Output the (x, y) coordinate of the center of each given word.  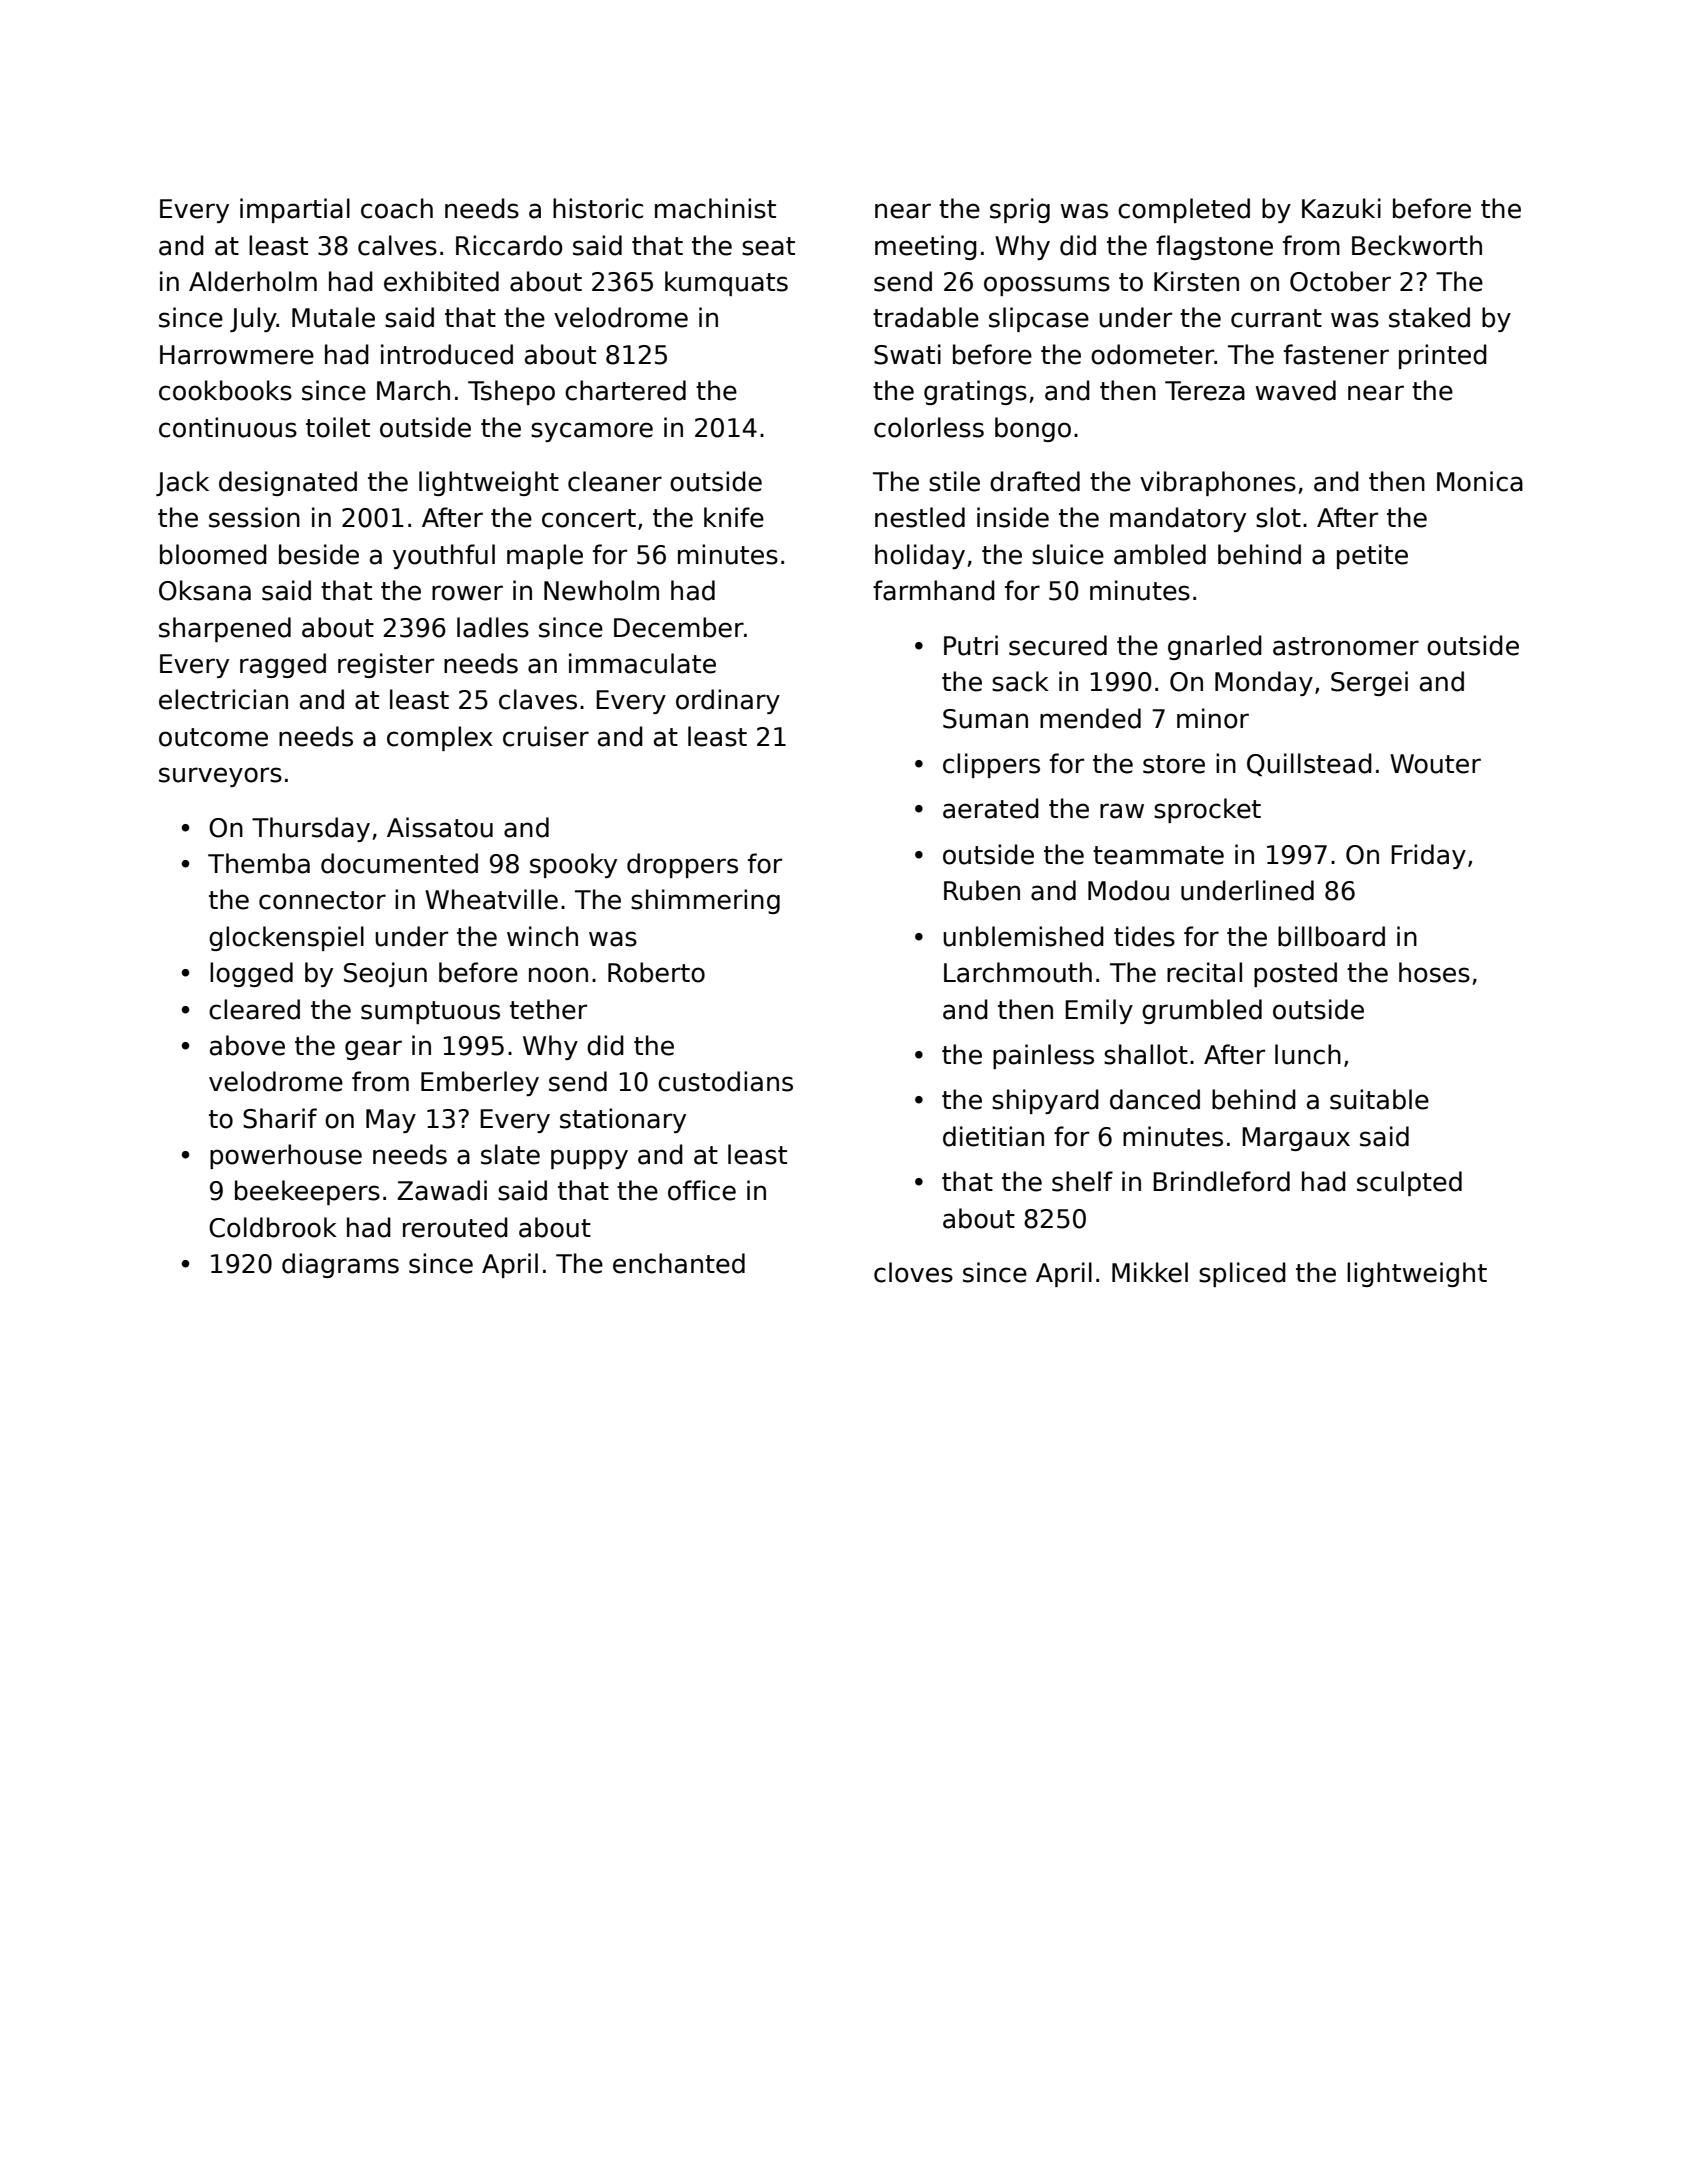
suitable (1379, 1099)
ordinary (728, 701)
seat (768, 246)
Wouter (1435, 764)
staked (1429, 317)
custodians (725, 1081)
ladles (493, 627)
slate (510, 1154)
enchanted (679, 1263)
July (253, 319)
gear (373, 1050)
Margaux (1296, 1139)
